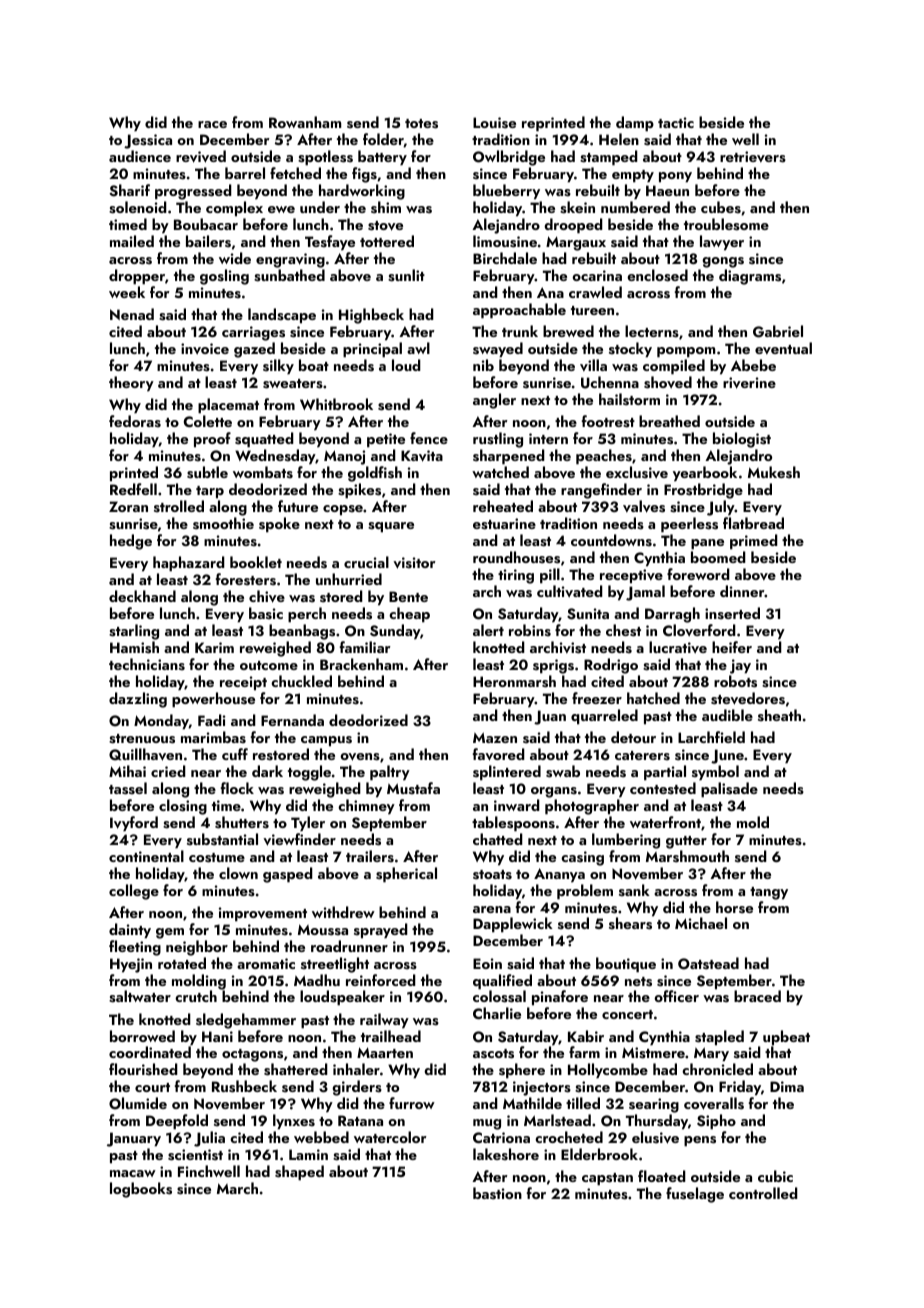 This image has width=924, height=1308. I want to click on Heronmarsh, so click(514, 681).
